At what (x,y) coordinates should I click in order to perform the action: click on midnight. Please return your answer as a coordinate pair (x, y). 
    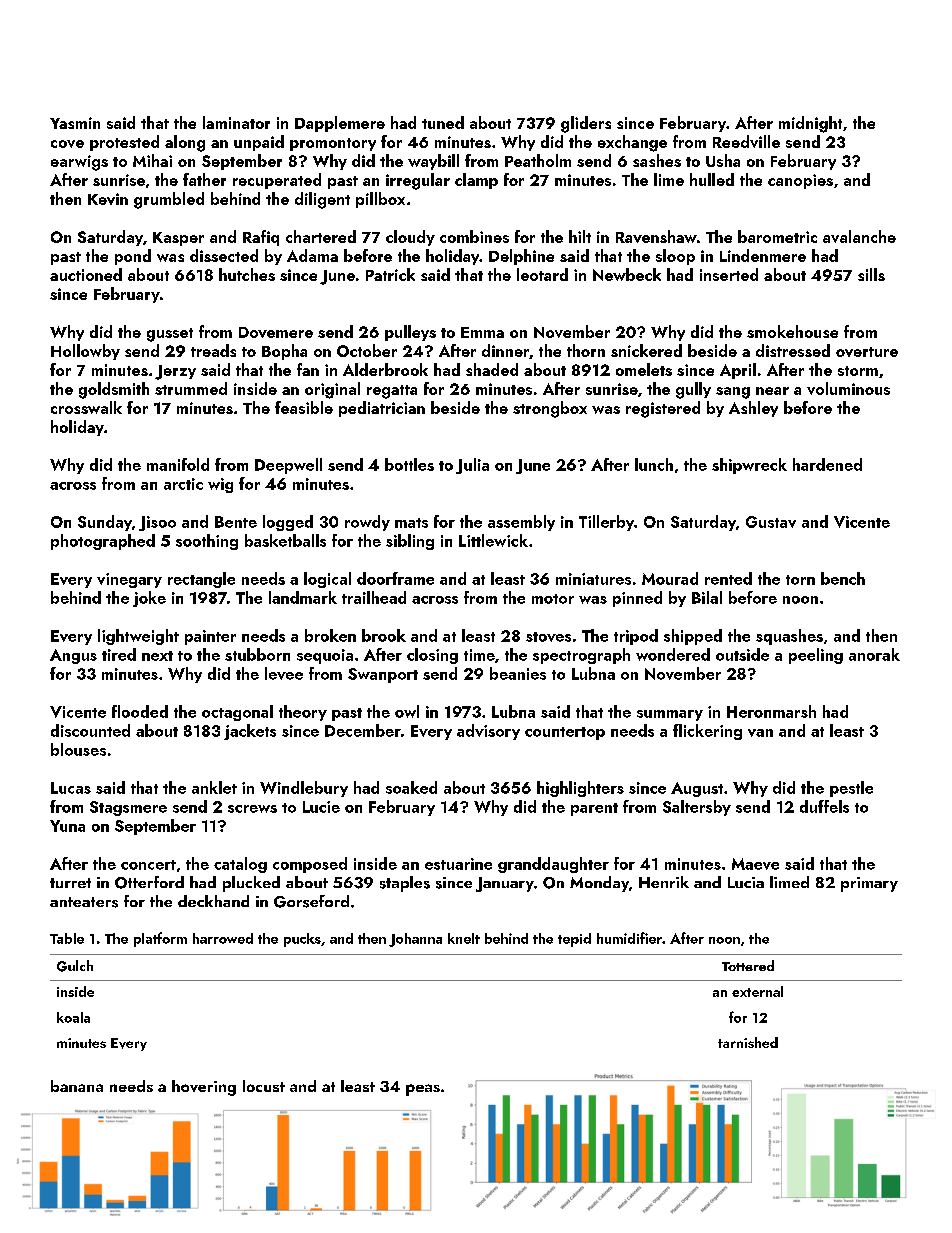
    Looking at the image, I should click on (810, 124).
